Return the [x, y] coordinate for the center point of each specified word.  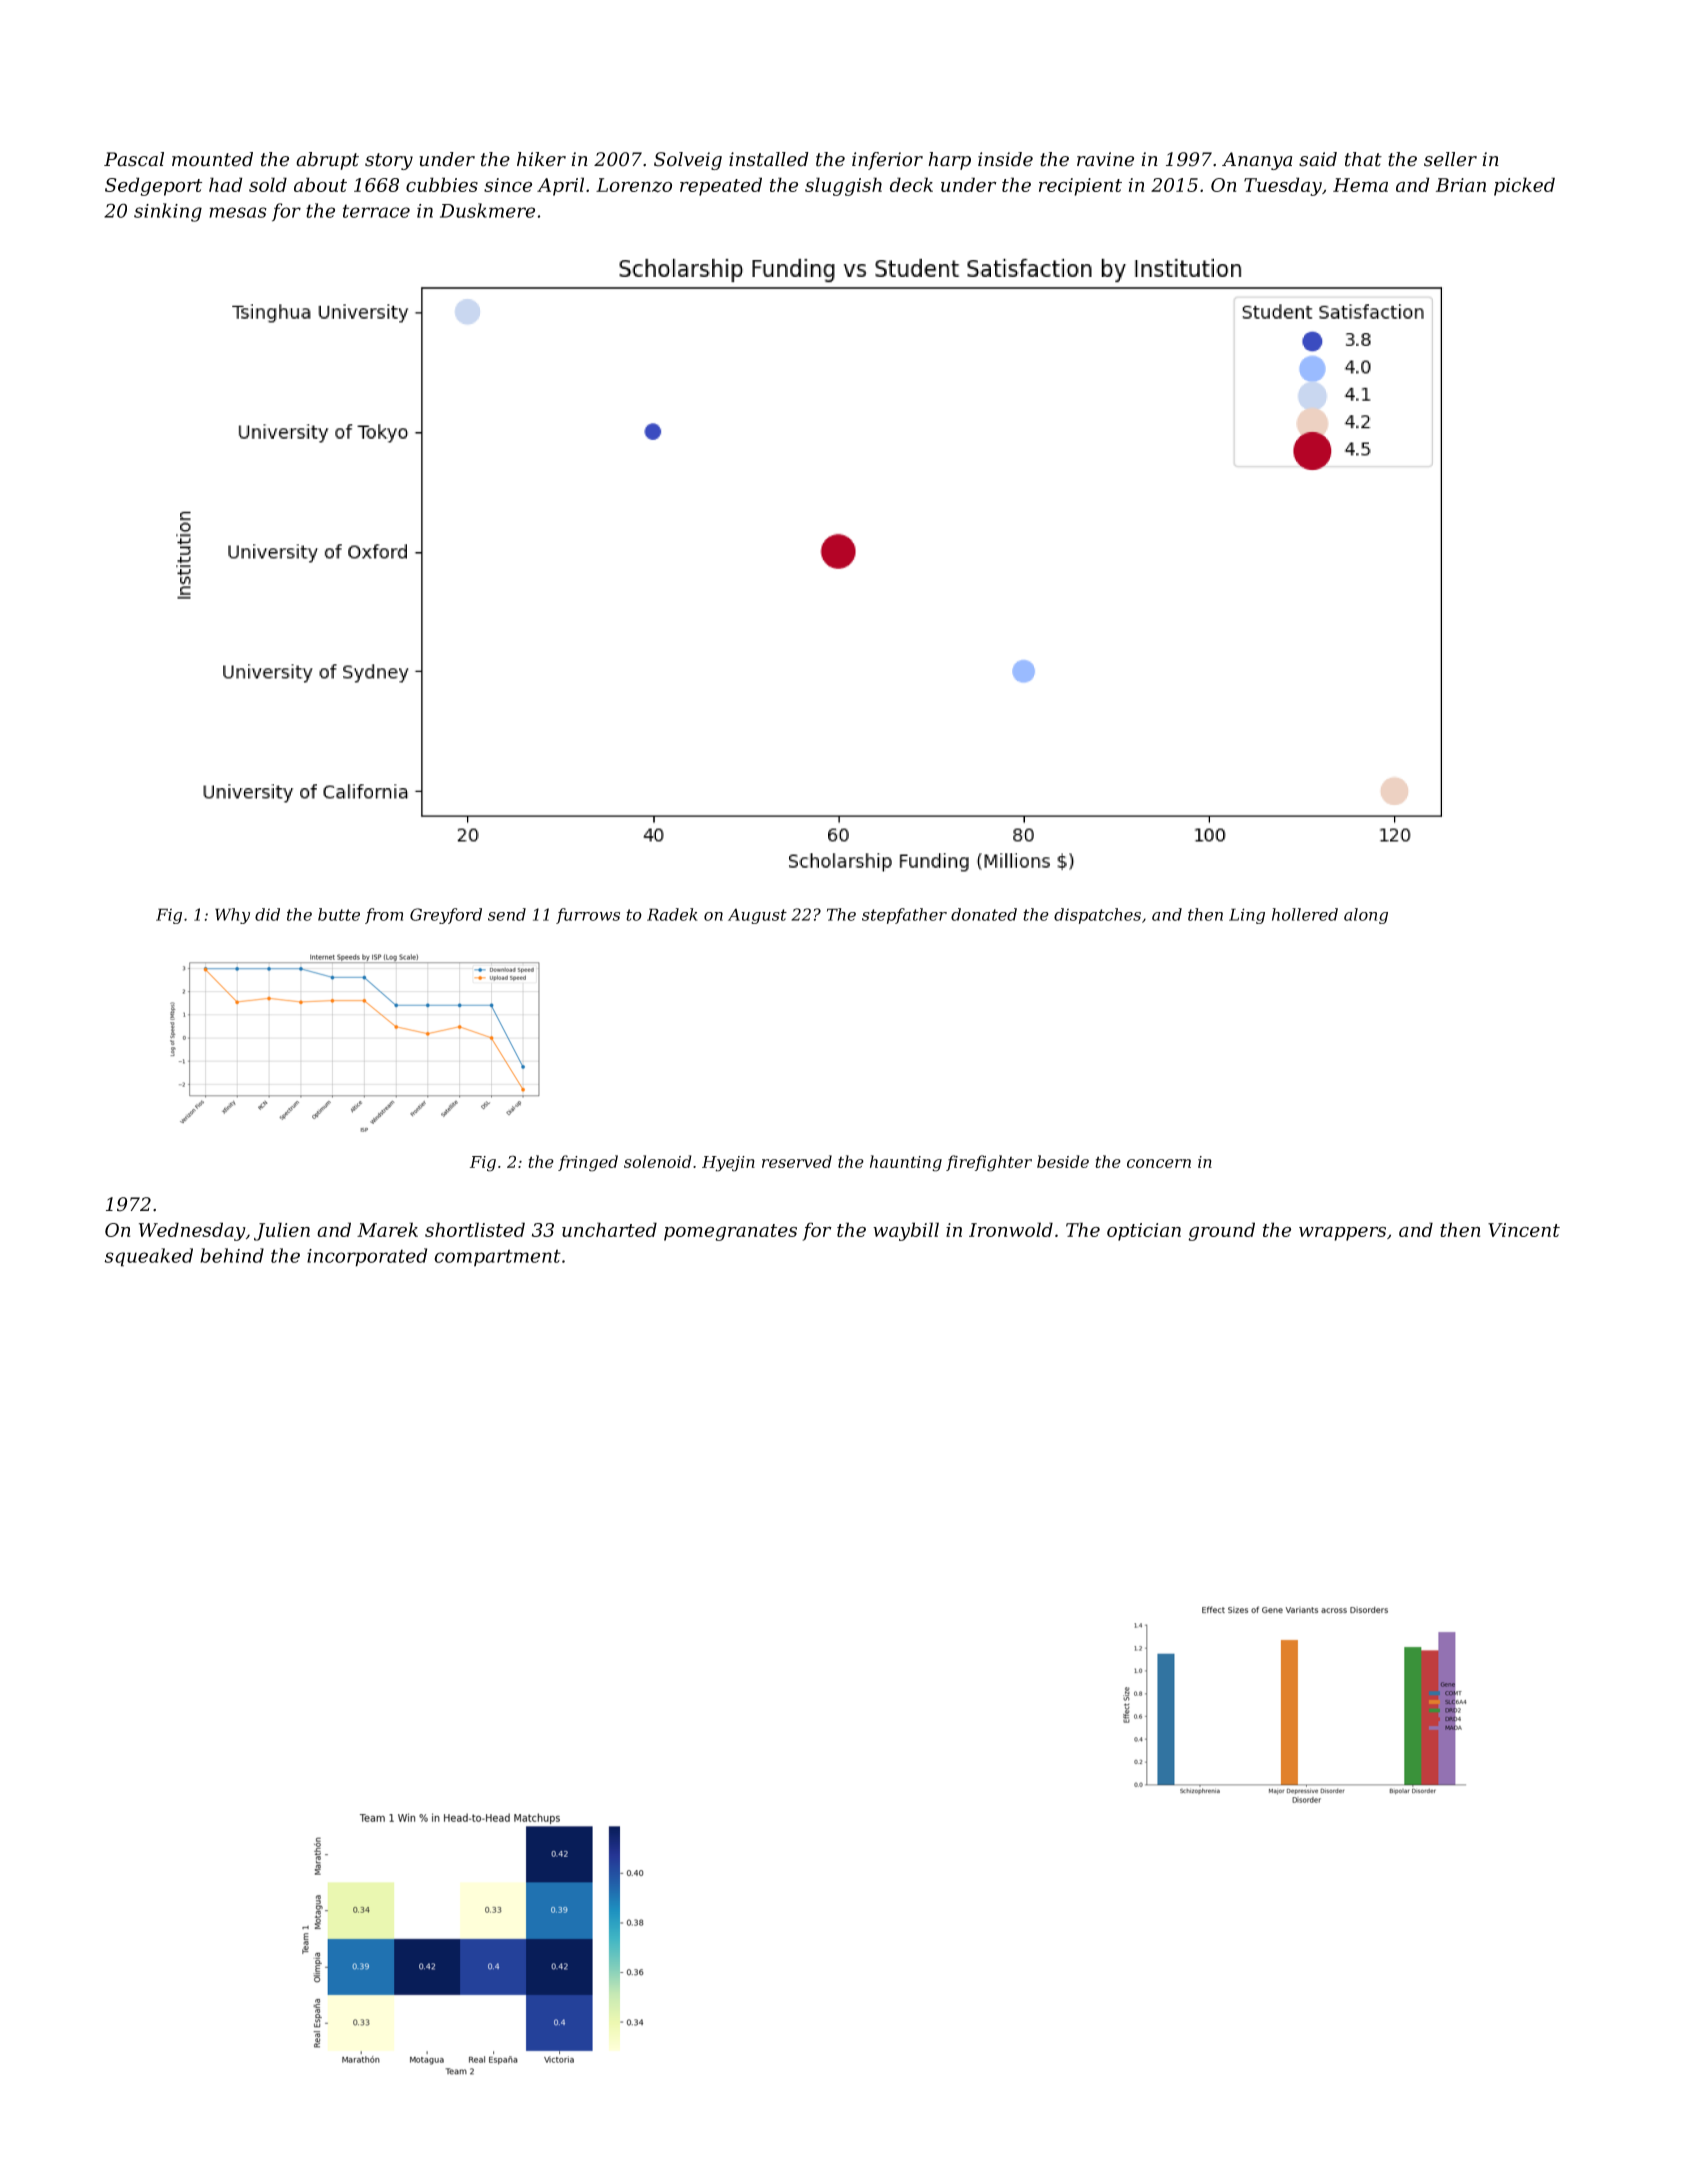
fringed [588, 1163]
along [1366, 916]
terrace [376, 211]
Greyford [446, 916]
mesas [238, 212]
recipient [1080, 187]
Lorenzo [634, 185]
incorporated [367, 1257]
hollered [1305, 914]
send [507, 914]
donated [984, 914]
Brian [1461, 185]
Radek [672, 914]
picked [1524, 186]
